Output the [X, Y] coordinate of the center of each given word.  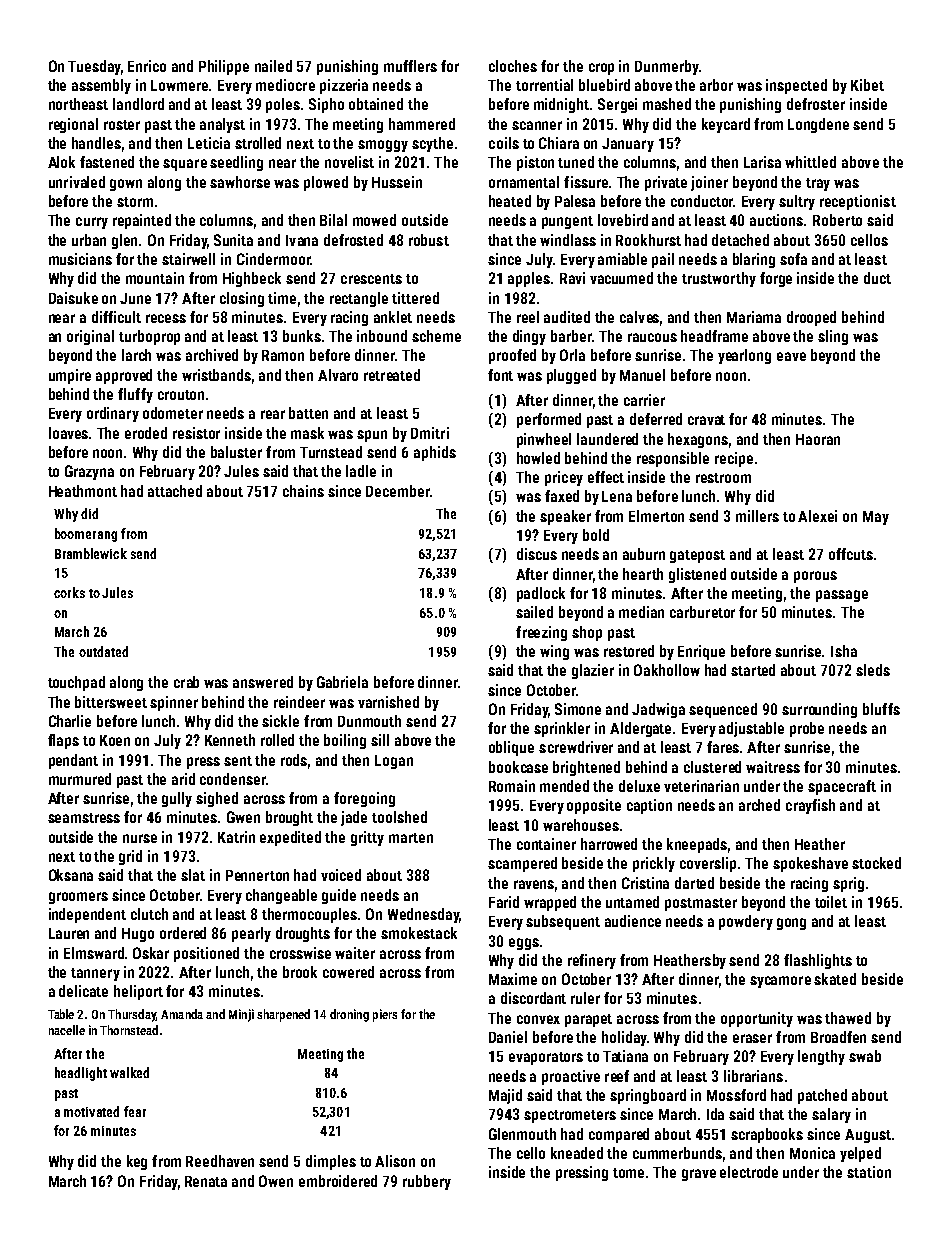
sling [833, 337]
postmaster [701, 904]
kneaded [577, 1153]
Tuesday [94, 67]
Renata [206, 1181]
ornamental [524, 182]
